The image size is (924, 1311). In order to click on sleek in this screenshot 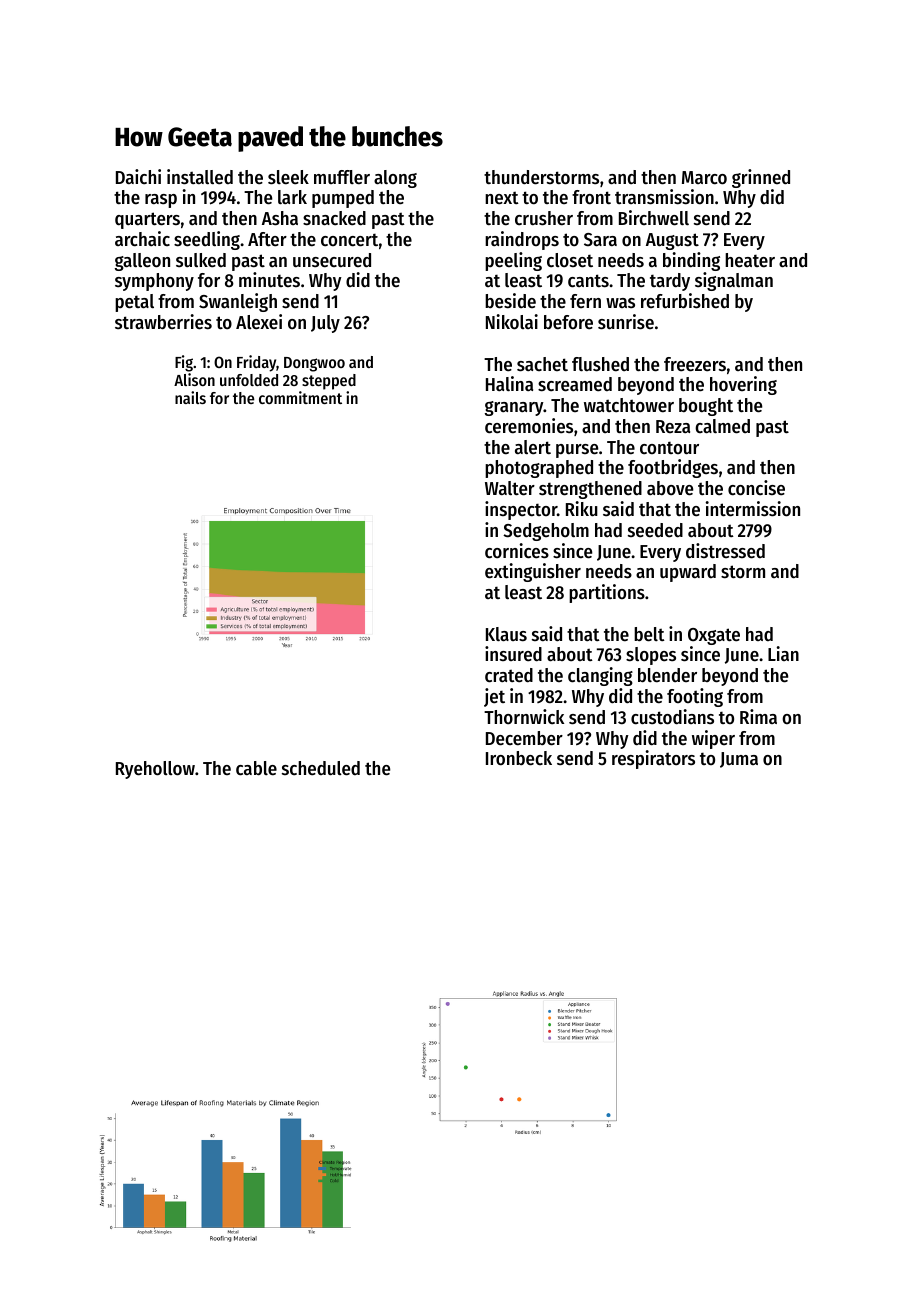, I will do `click(288, 177)`.
